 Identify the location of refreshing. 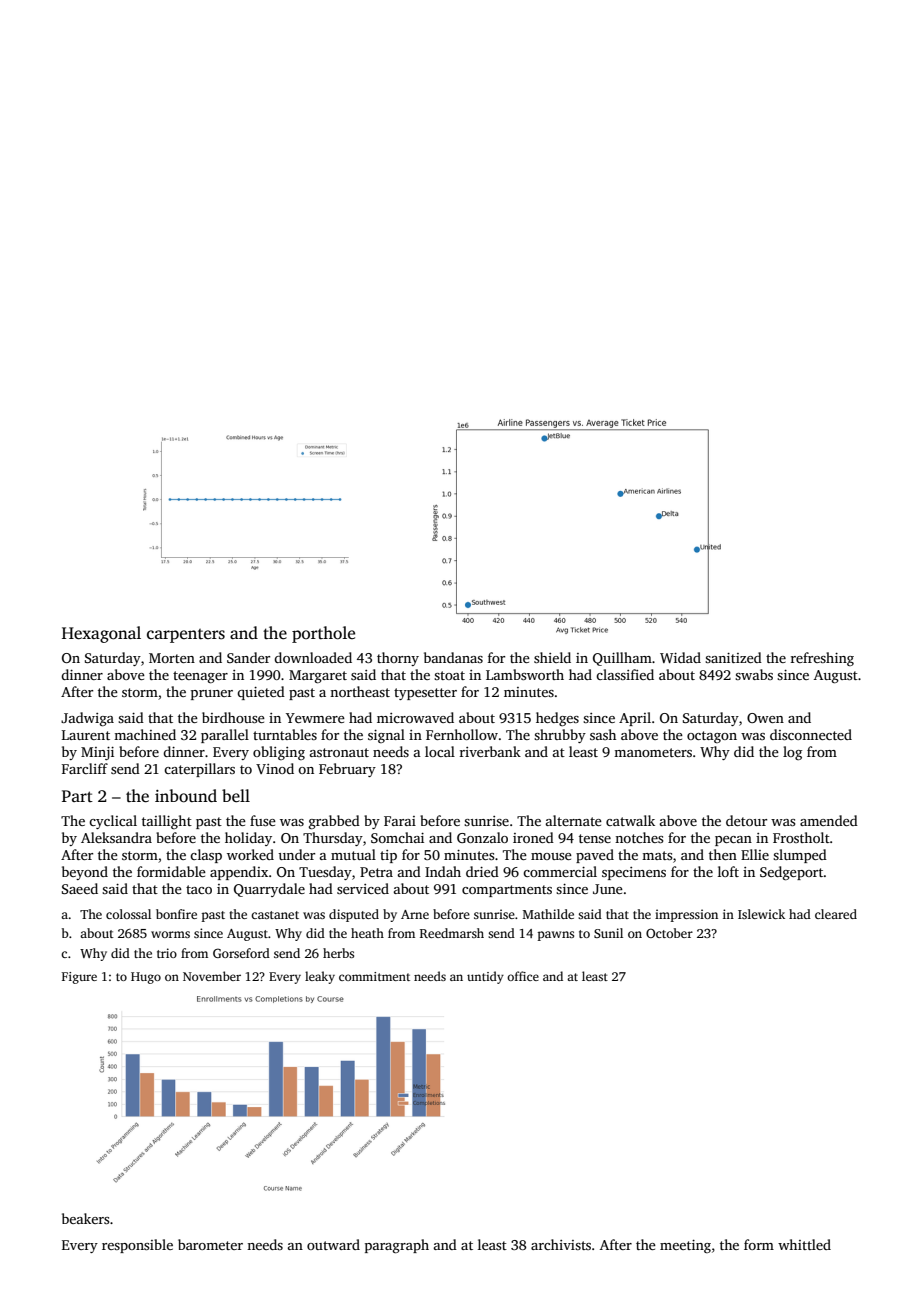
(822, 659).
